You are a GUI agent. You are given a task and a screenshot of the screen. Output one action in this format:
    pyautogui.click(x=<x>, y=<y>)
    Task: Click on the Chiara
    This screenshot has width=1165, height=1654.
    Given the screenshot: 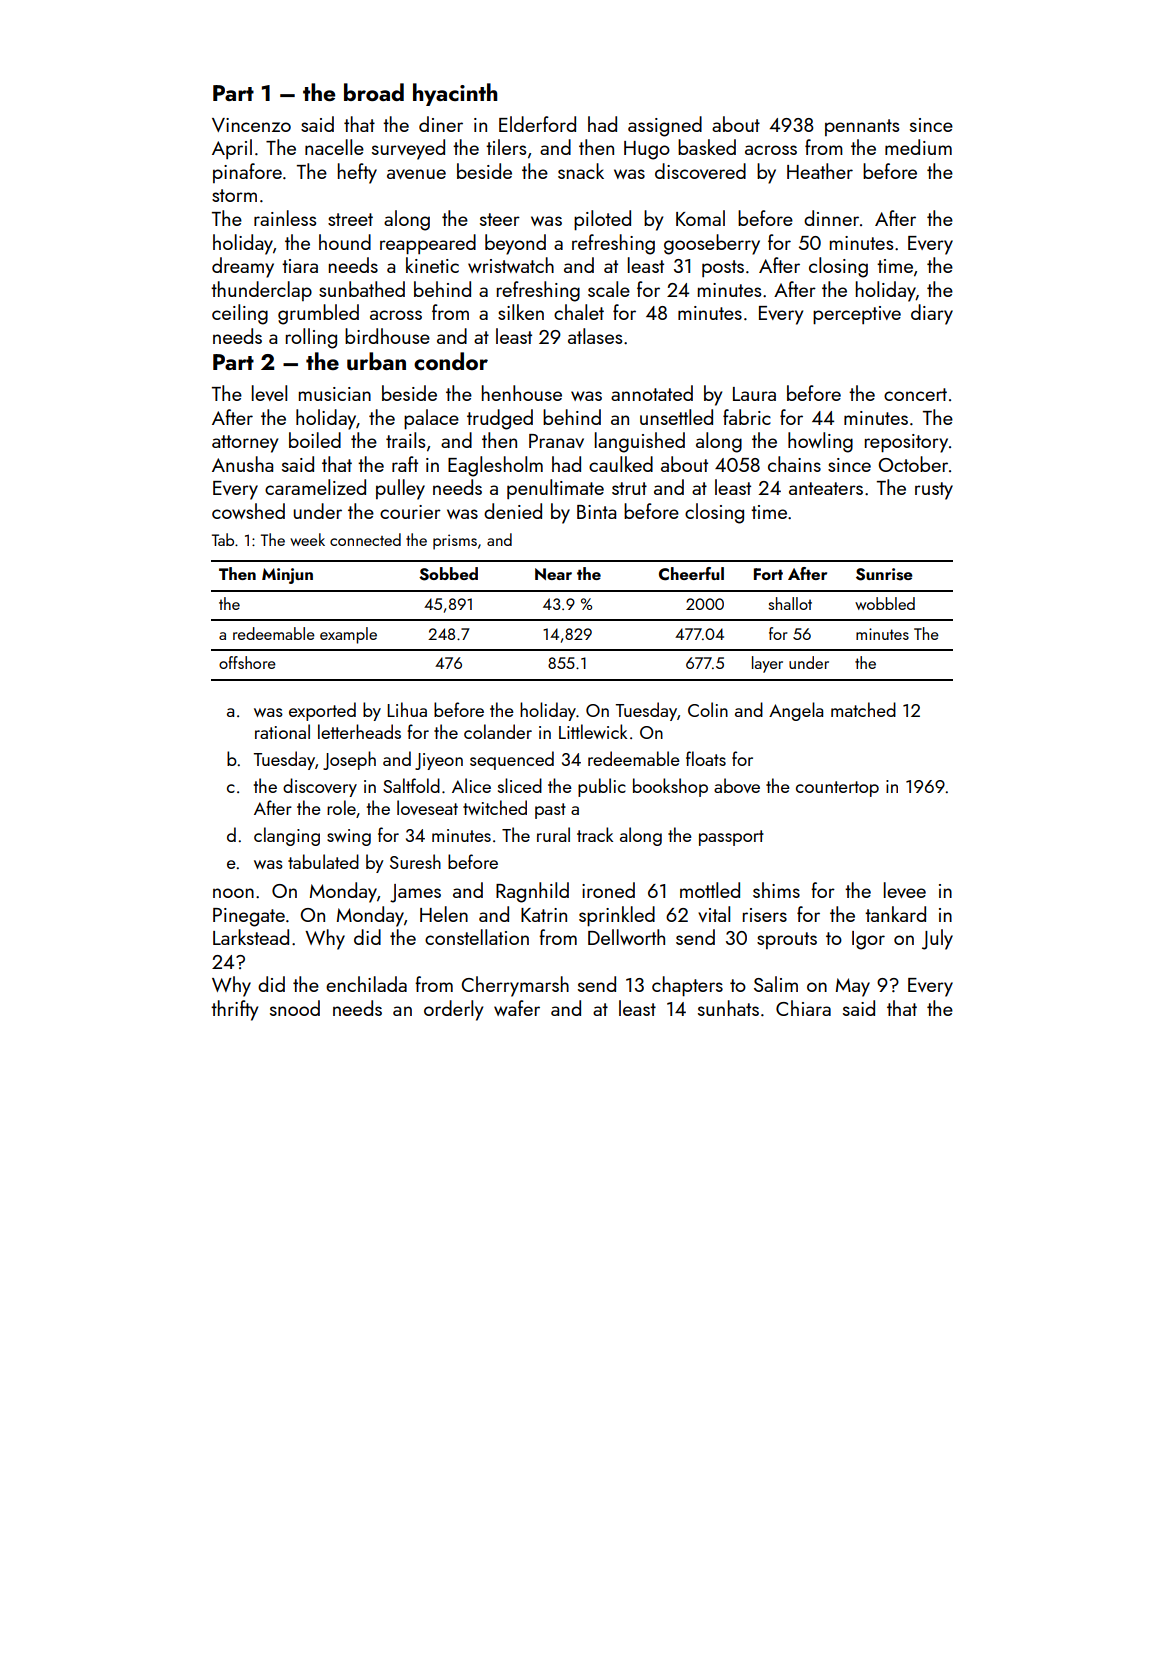 What is the action you would take?
    pyautogui.click(x=803, y=1008)
